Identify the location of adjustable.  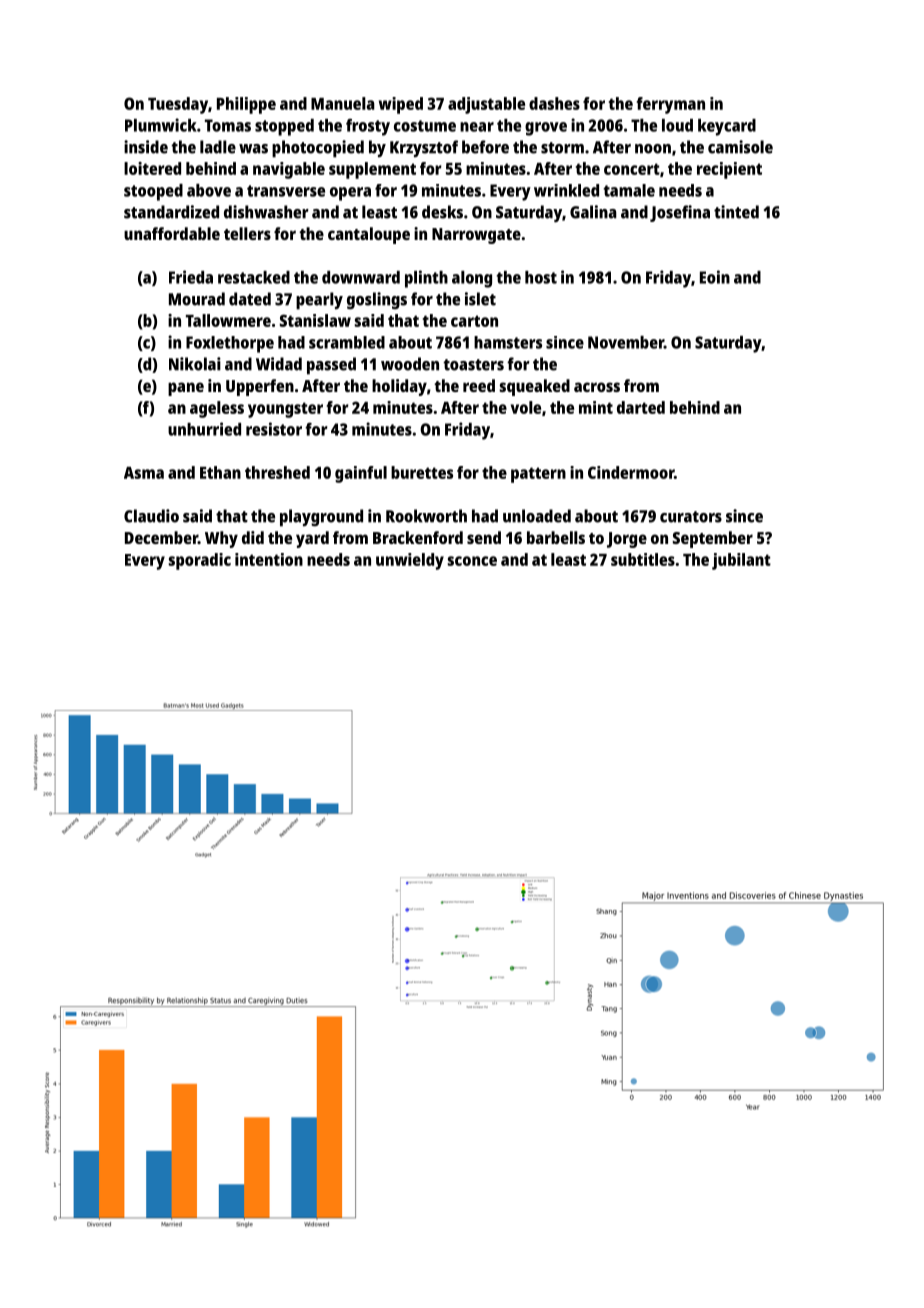
(486, 105).
